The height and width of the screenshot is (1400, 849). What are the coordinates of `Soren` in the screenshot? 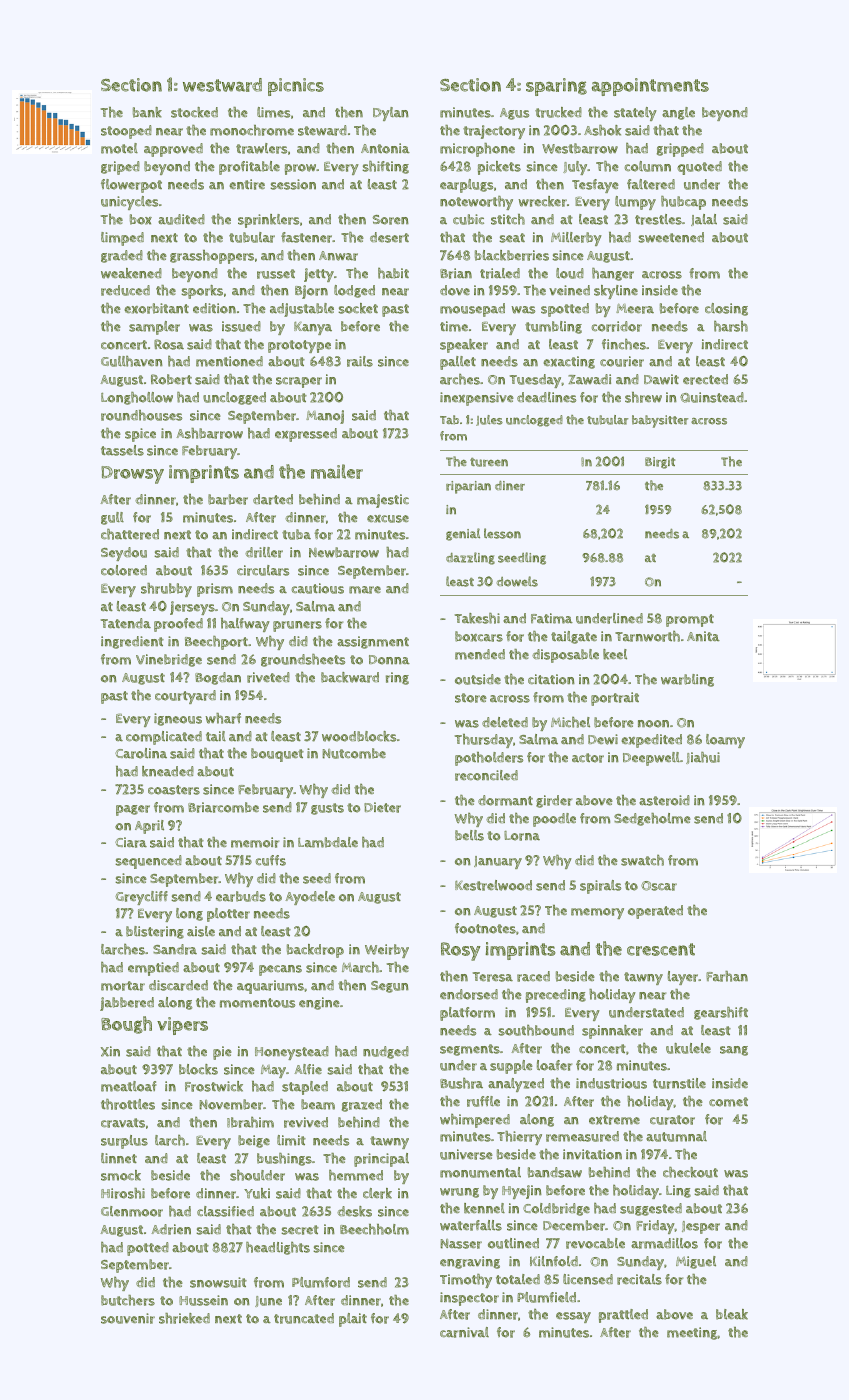 It's located at (391, 220).
